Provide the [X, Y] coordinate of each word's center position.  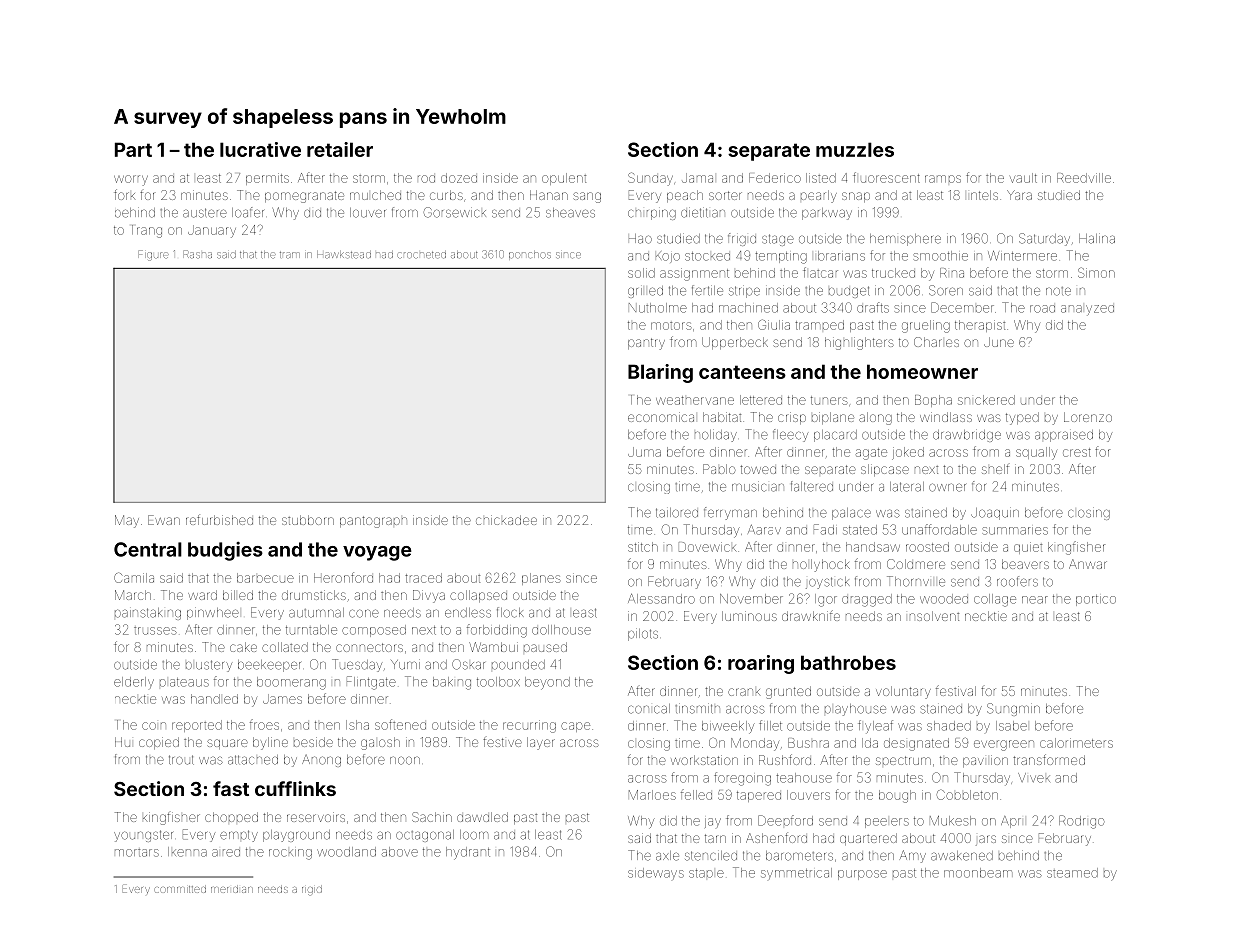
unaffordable [939, 529]
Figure [154, 255]
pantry [646, 344]
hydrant [468, 853]
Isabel [1011, 726]
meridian [232, 889]
